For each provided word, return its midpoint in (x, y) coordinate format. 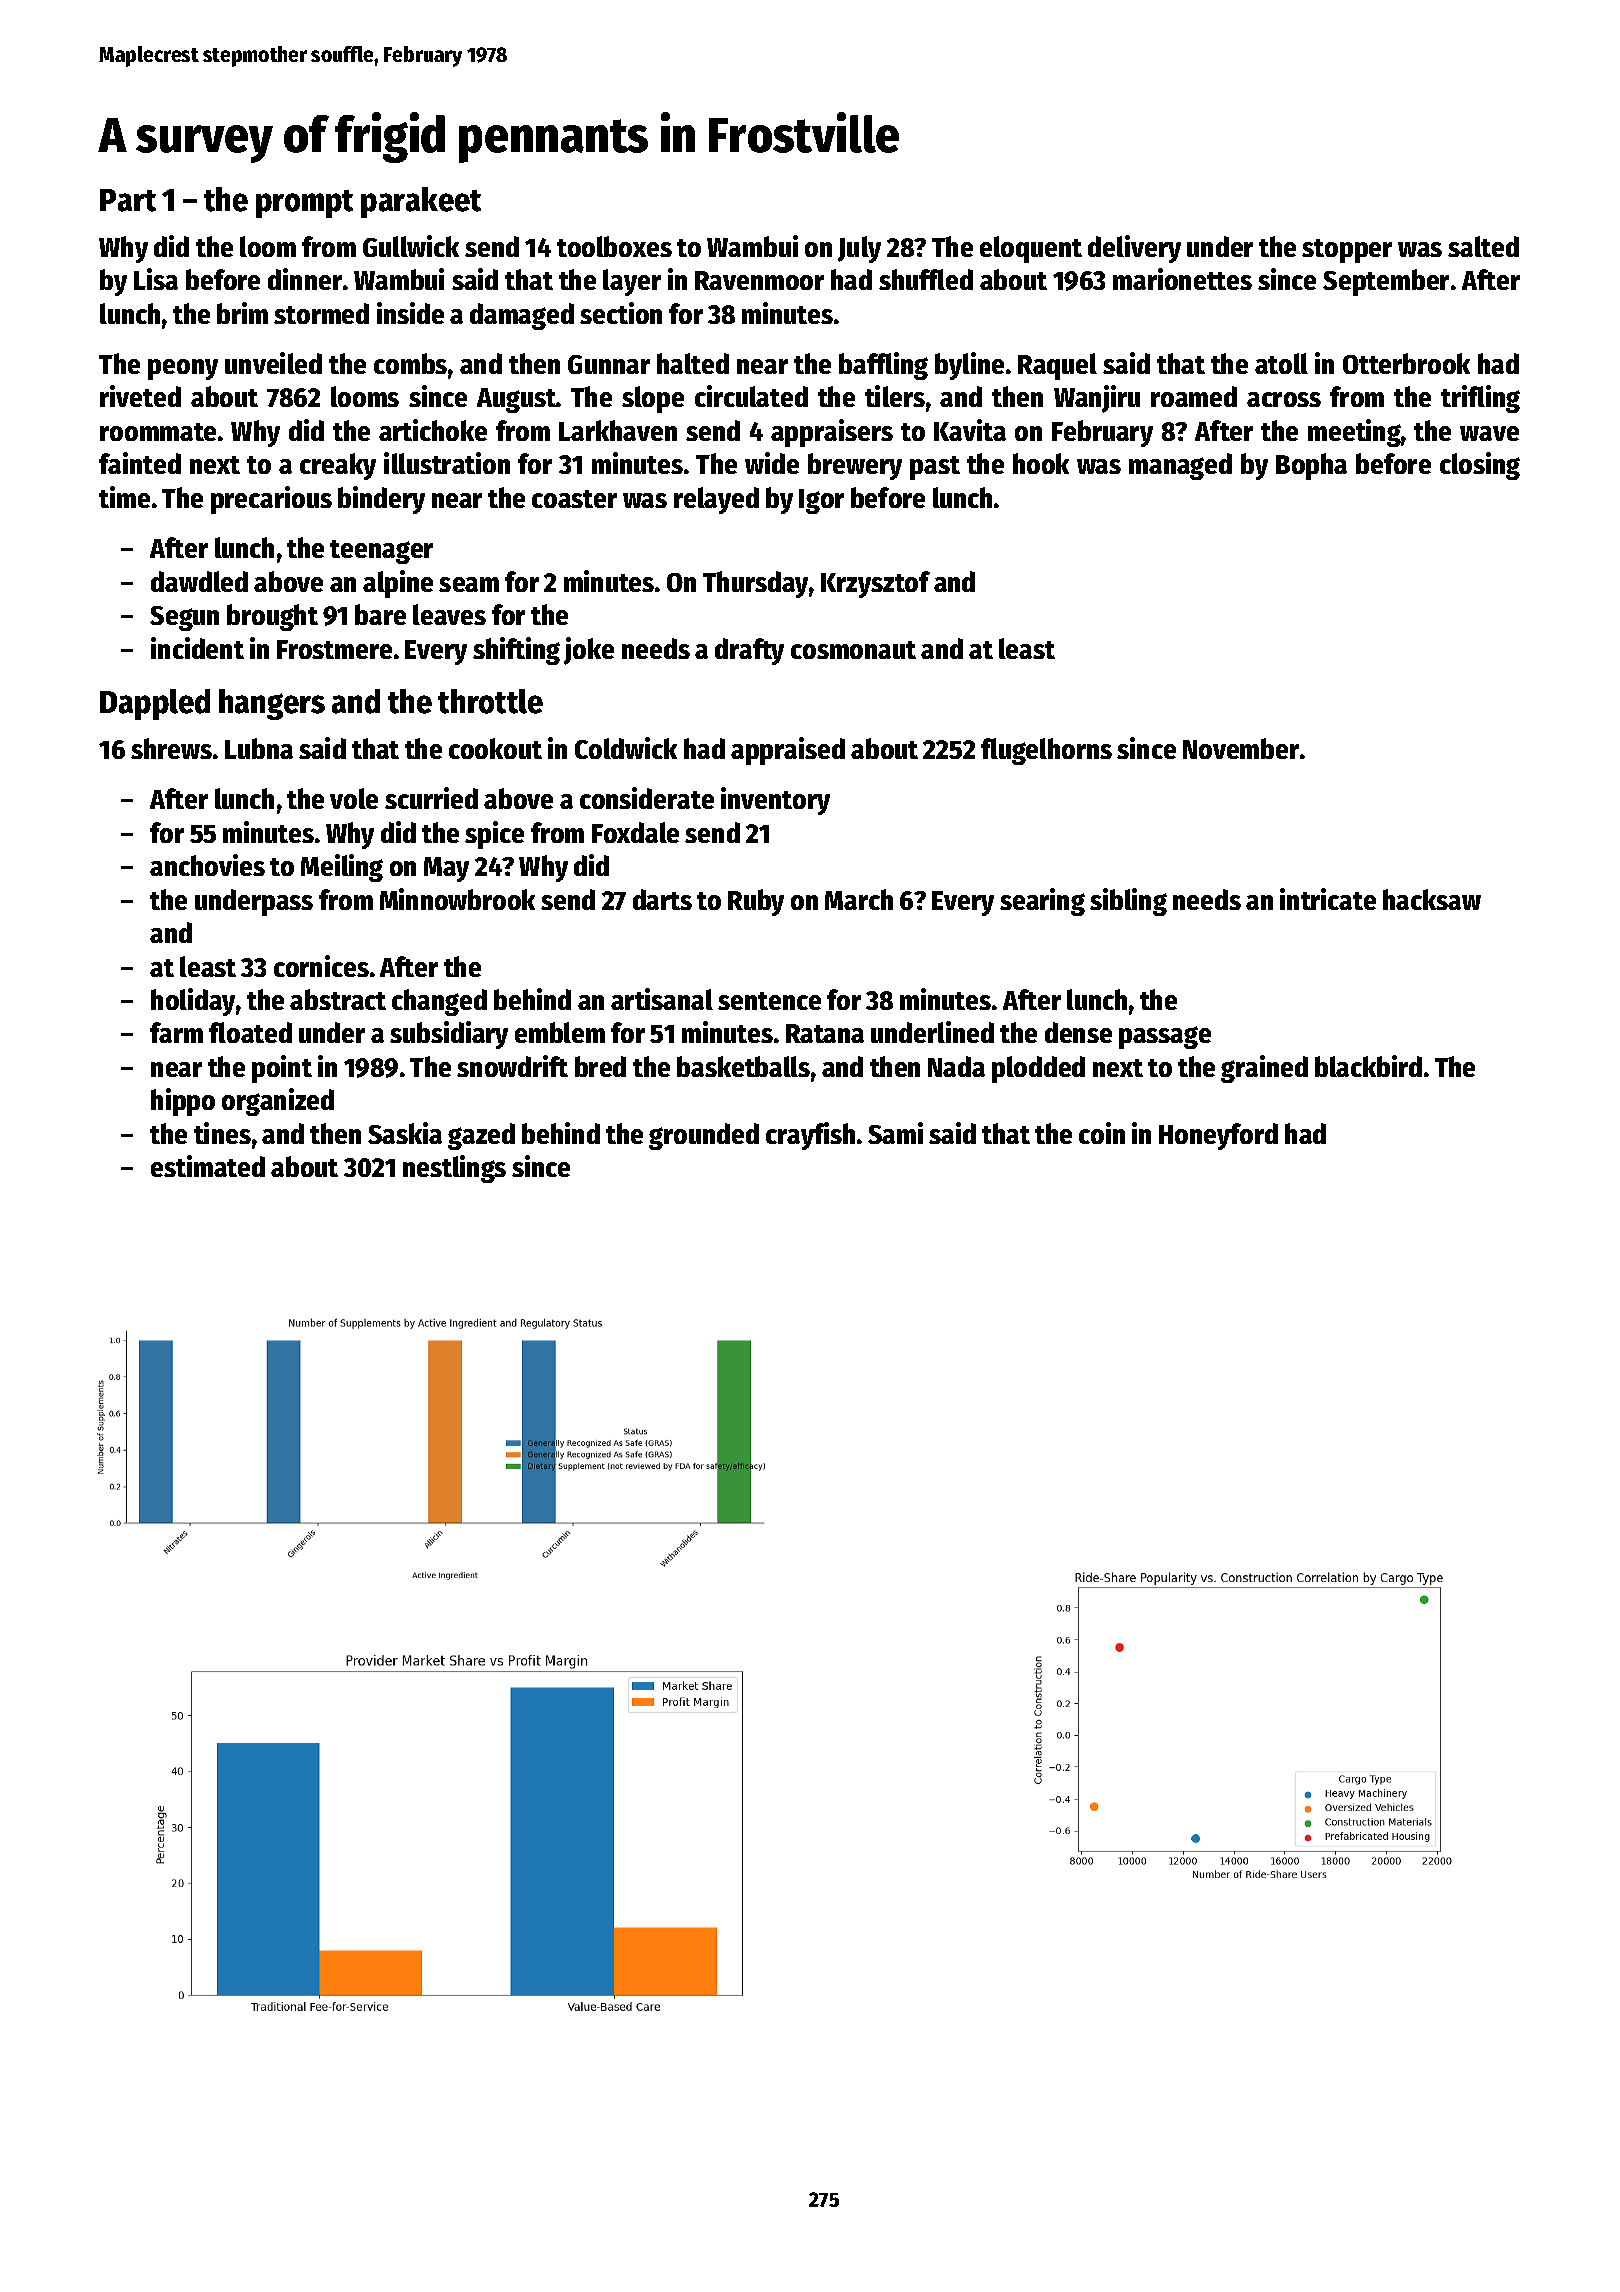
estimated (208, 1166)
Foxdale (635, 832)
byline (969, 366)
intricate (1328, 899)
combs (410, 363)
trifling (1480, 399)
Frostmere (334, 649)
